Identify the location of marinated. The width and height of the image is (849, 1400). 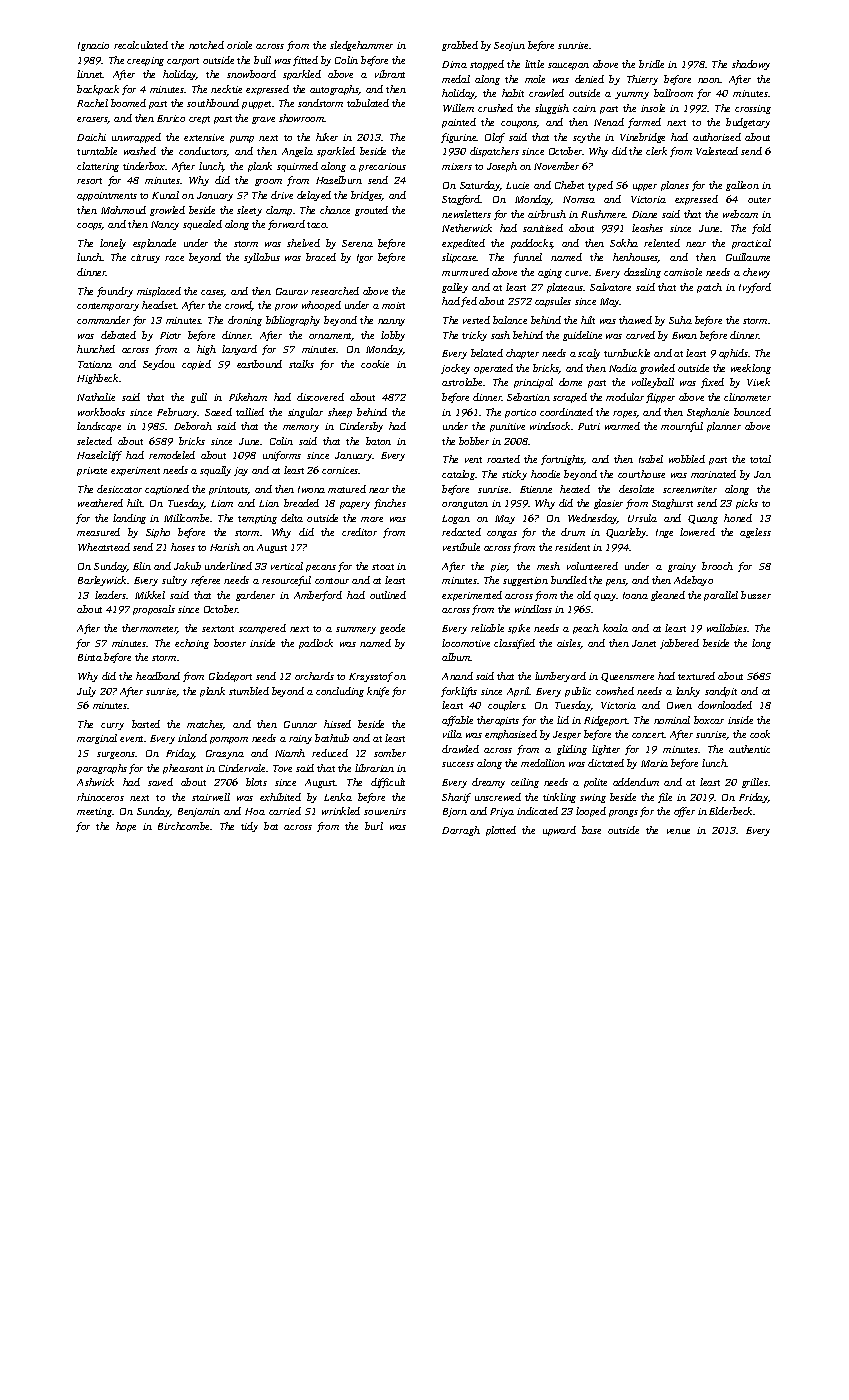
(713, 474).
